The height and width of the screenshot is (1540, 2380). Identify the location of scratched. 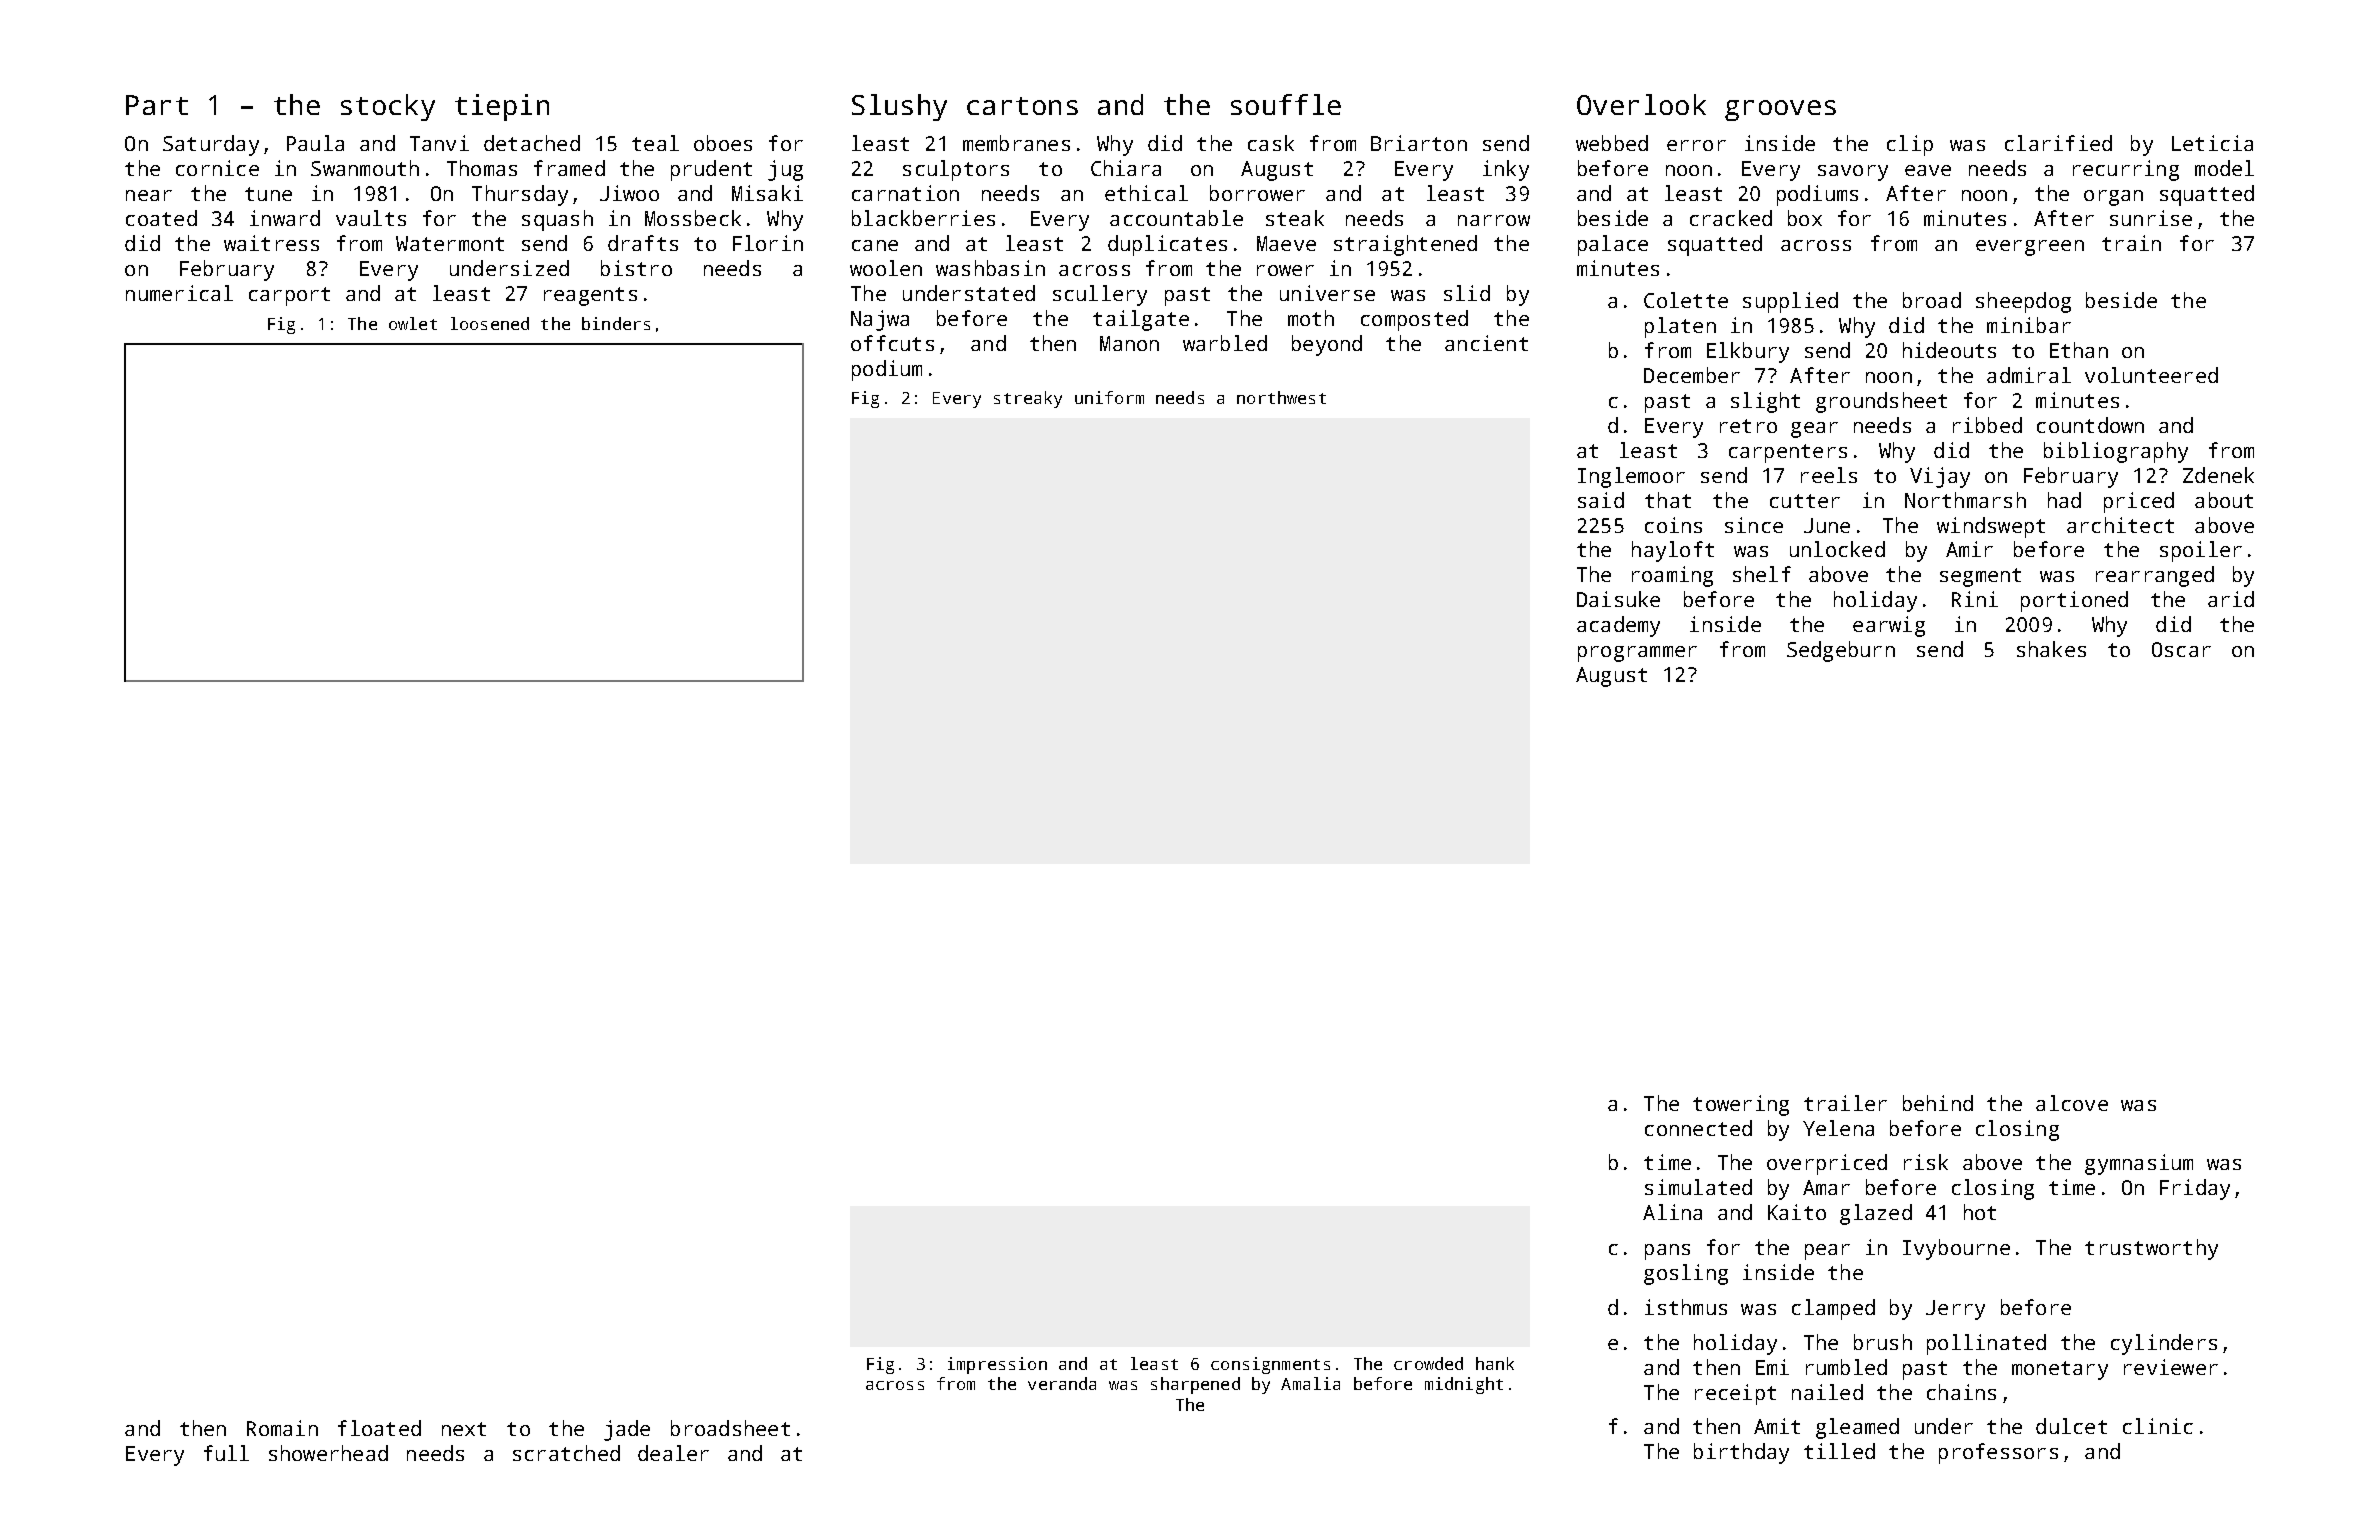
(566, 1453).
